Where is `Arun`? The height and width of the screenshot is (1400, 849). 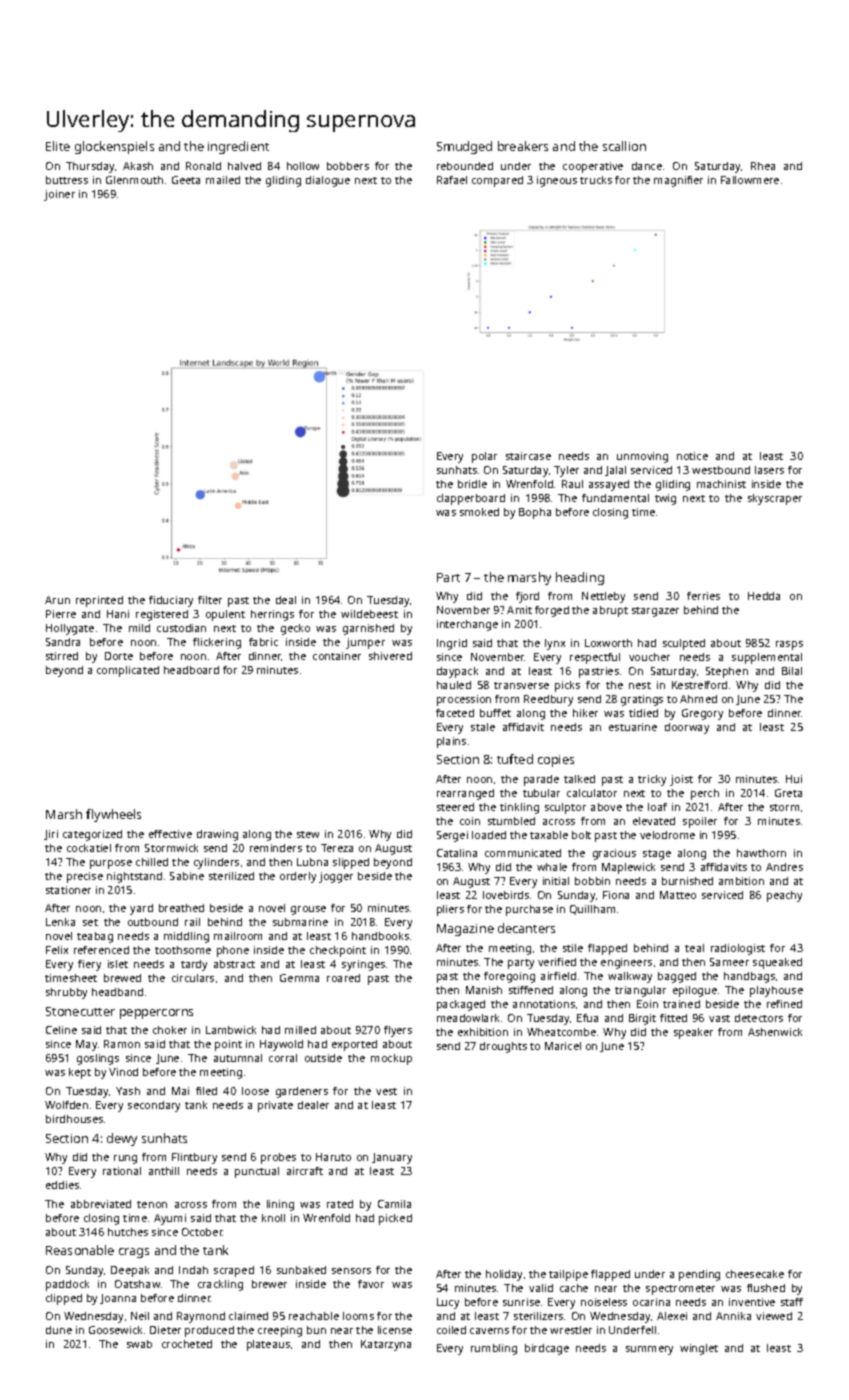 Arun is located at coordinates (57, 600).
